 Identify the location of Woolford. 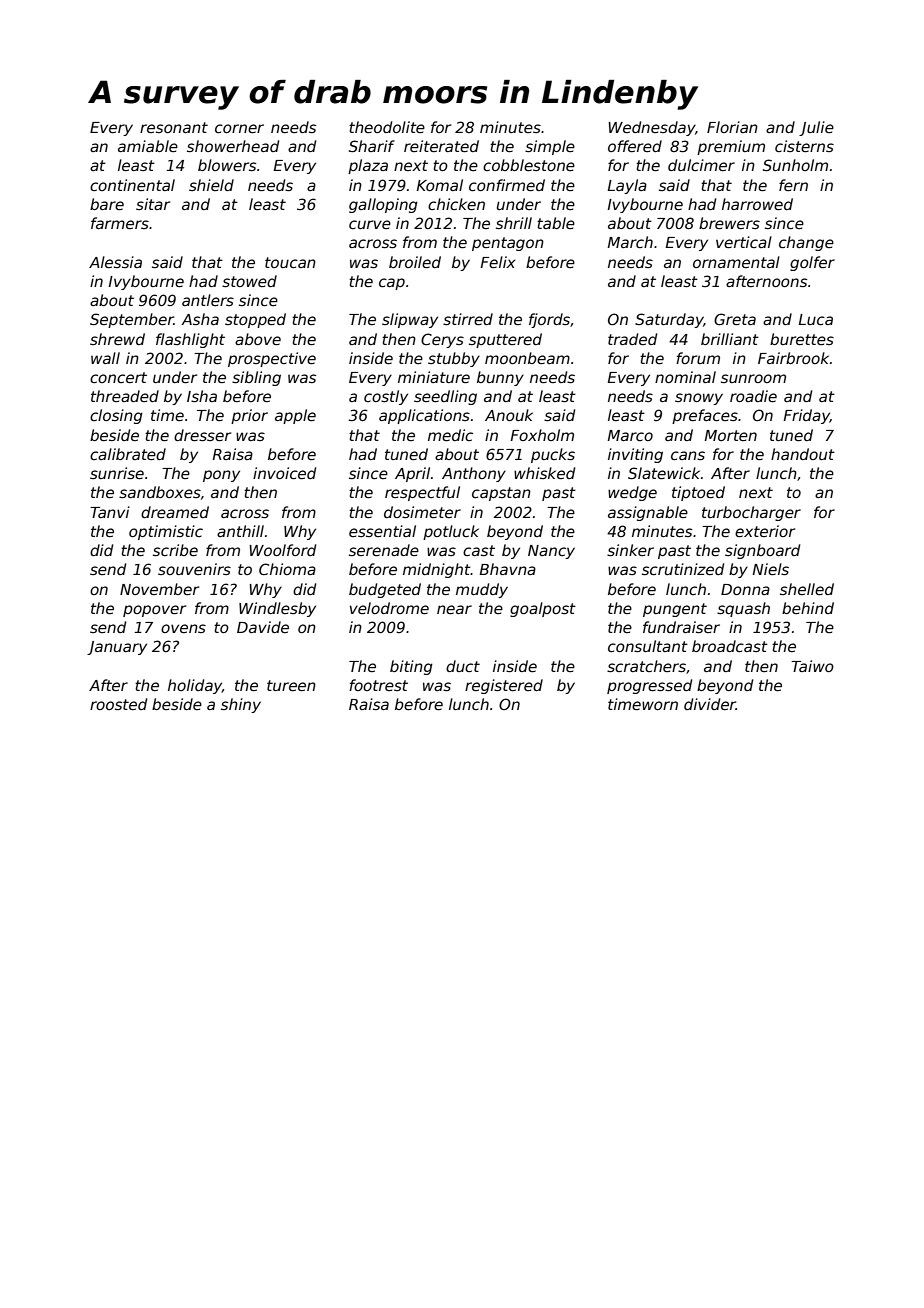
(282, 550).
